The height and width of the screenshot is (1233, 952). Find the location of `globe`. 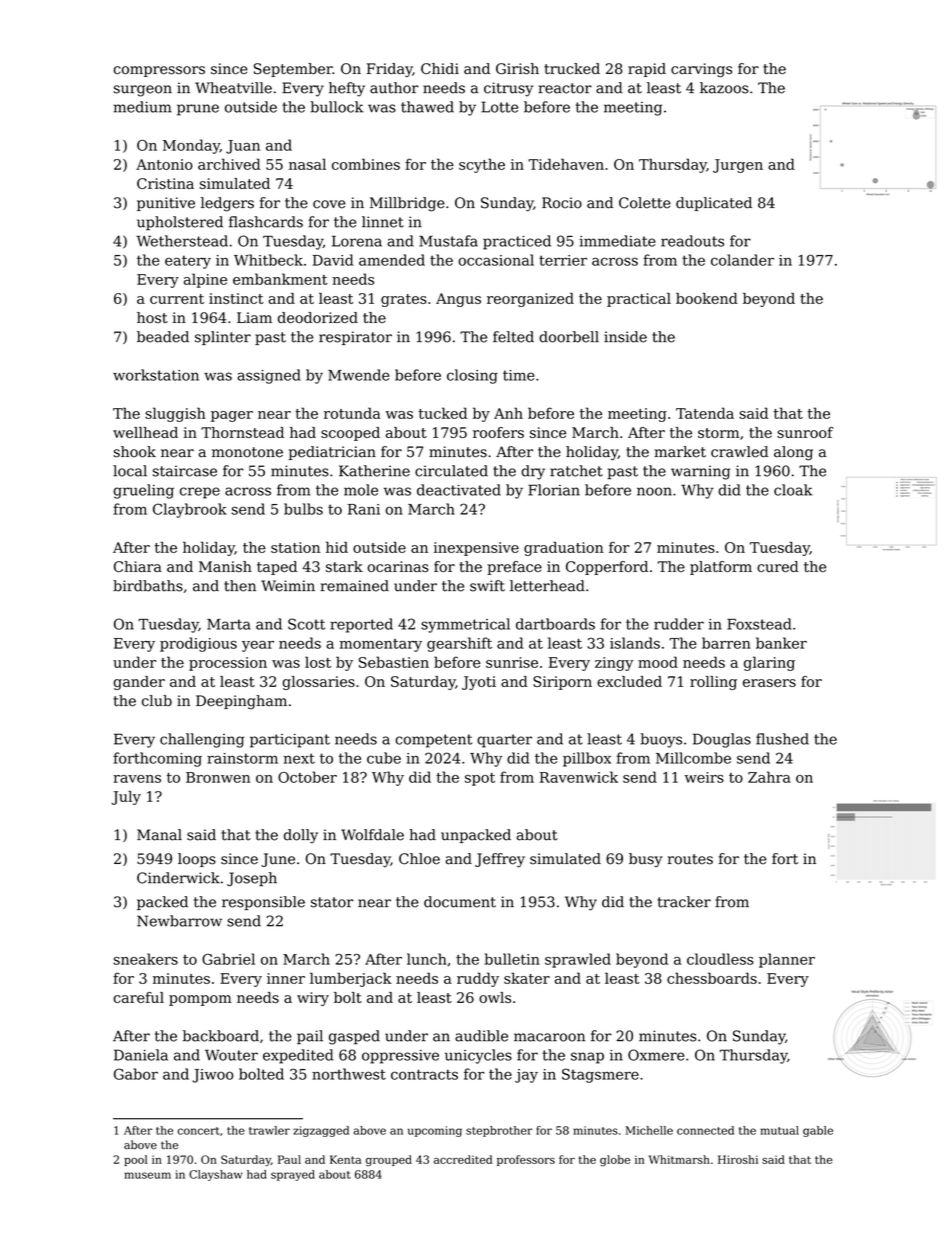

globe is located at coordinates (615, 1161).
